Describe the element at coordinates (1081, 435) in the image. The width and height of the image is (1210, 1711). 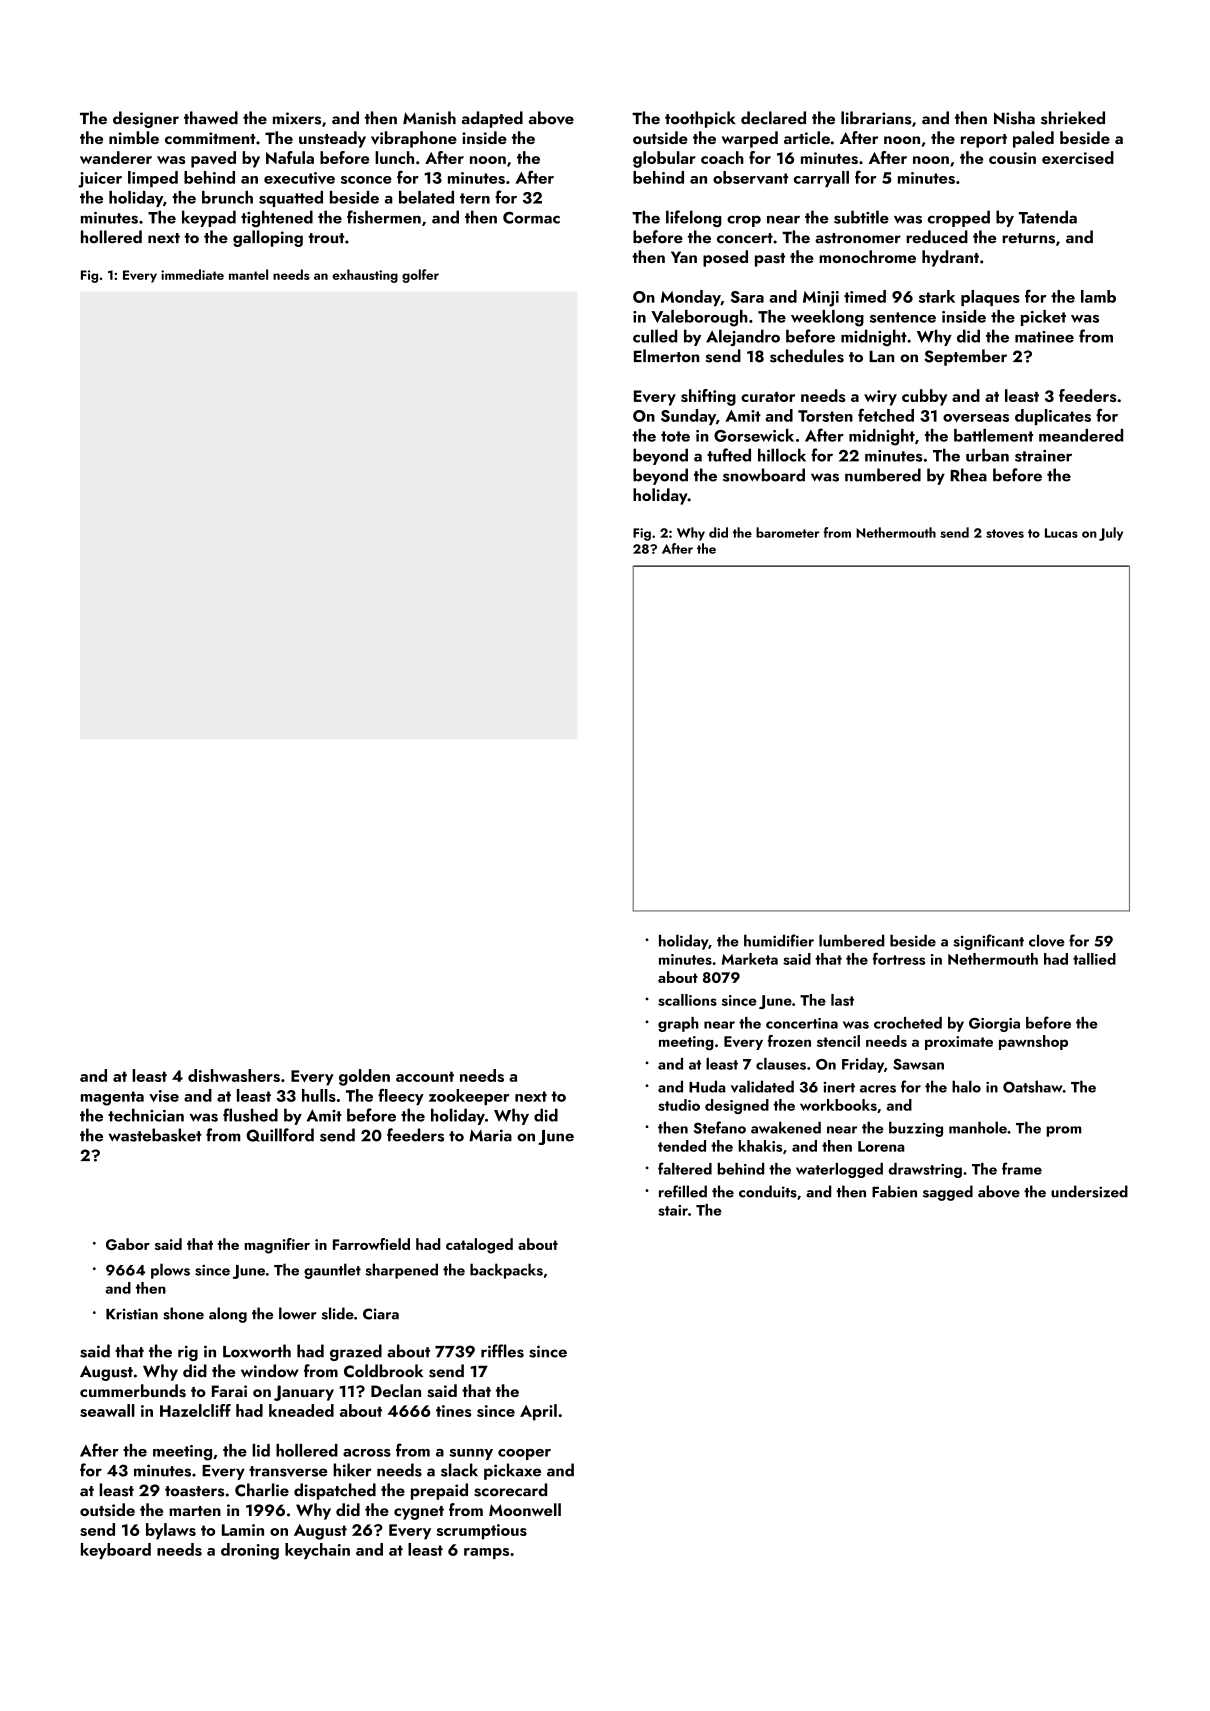
I see `meandered` at that location.
